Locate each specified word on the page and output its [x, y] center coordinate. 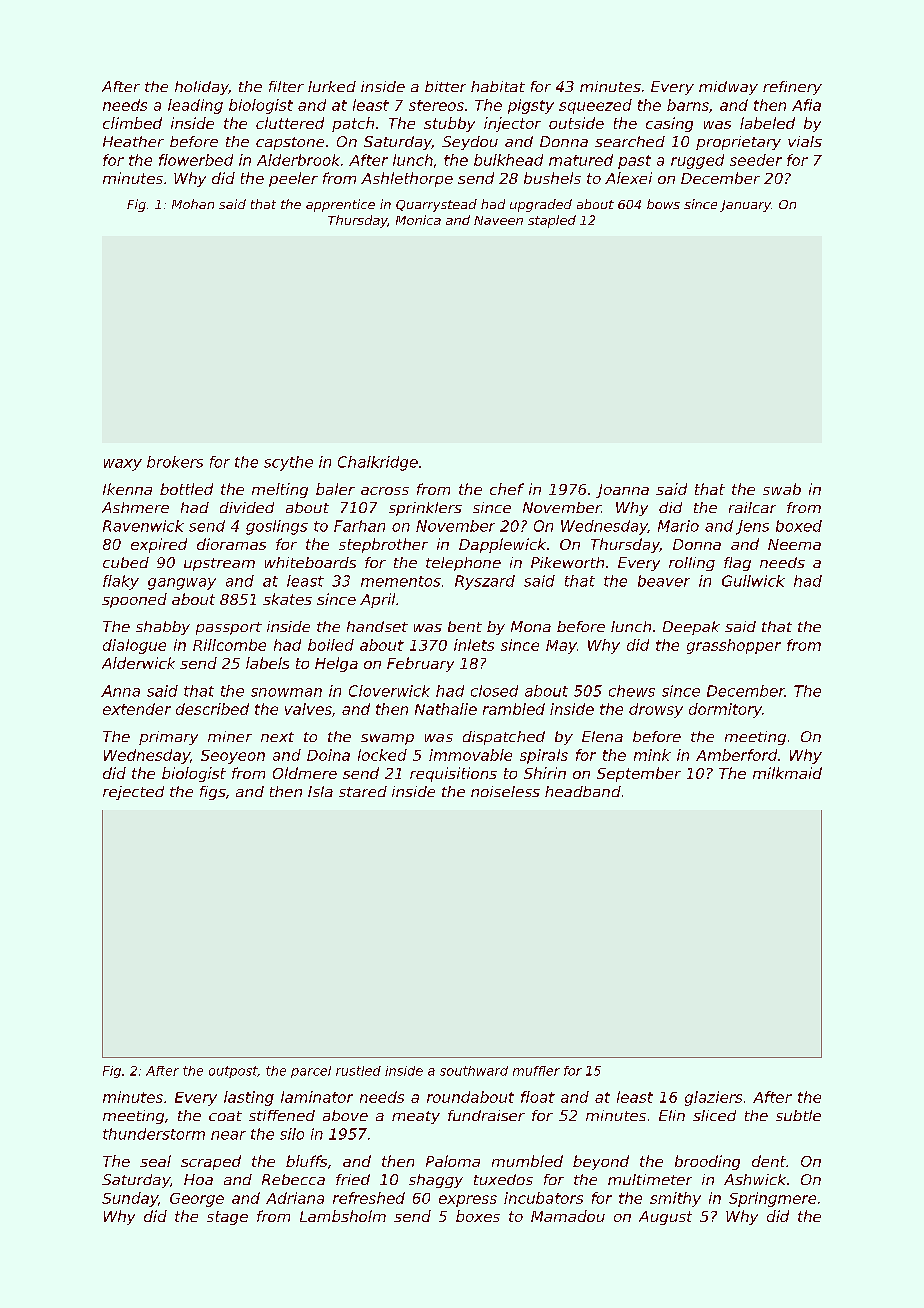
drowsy [656, 710]
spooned [134, 600]
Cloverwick [389, 691]
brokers [175, 462]
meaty [416, 1117]
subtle [798, 1115]
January [745, 206]
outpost [233, 1072]
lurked [332, 86]
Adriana [295, 1198]
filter [286, 86]
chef [507, 489]
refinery [792, 88]
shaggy [436, 1181]
